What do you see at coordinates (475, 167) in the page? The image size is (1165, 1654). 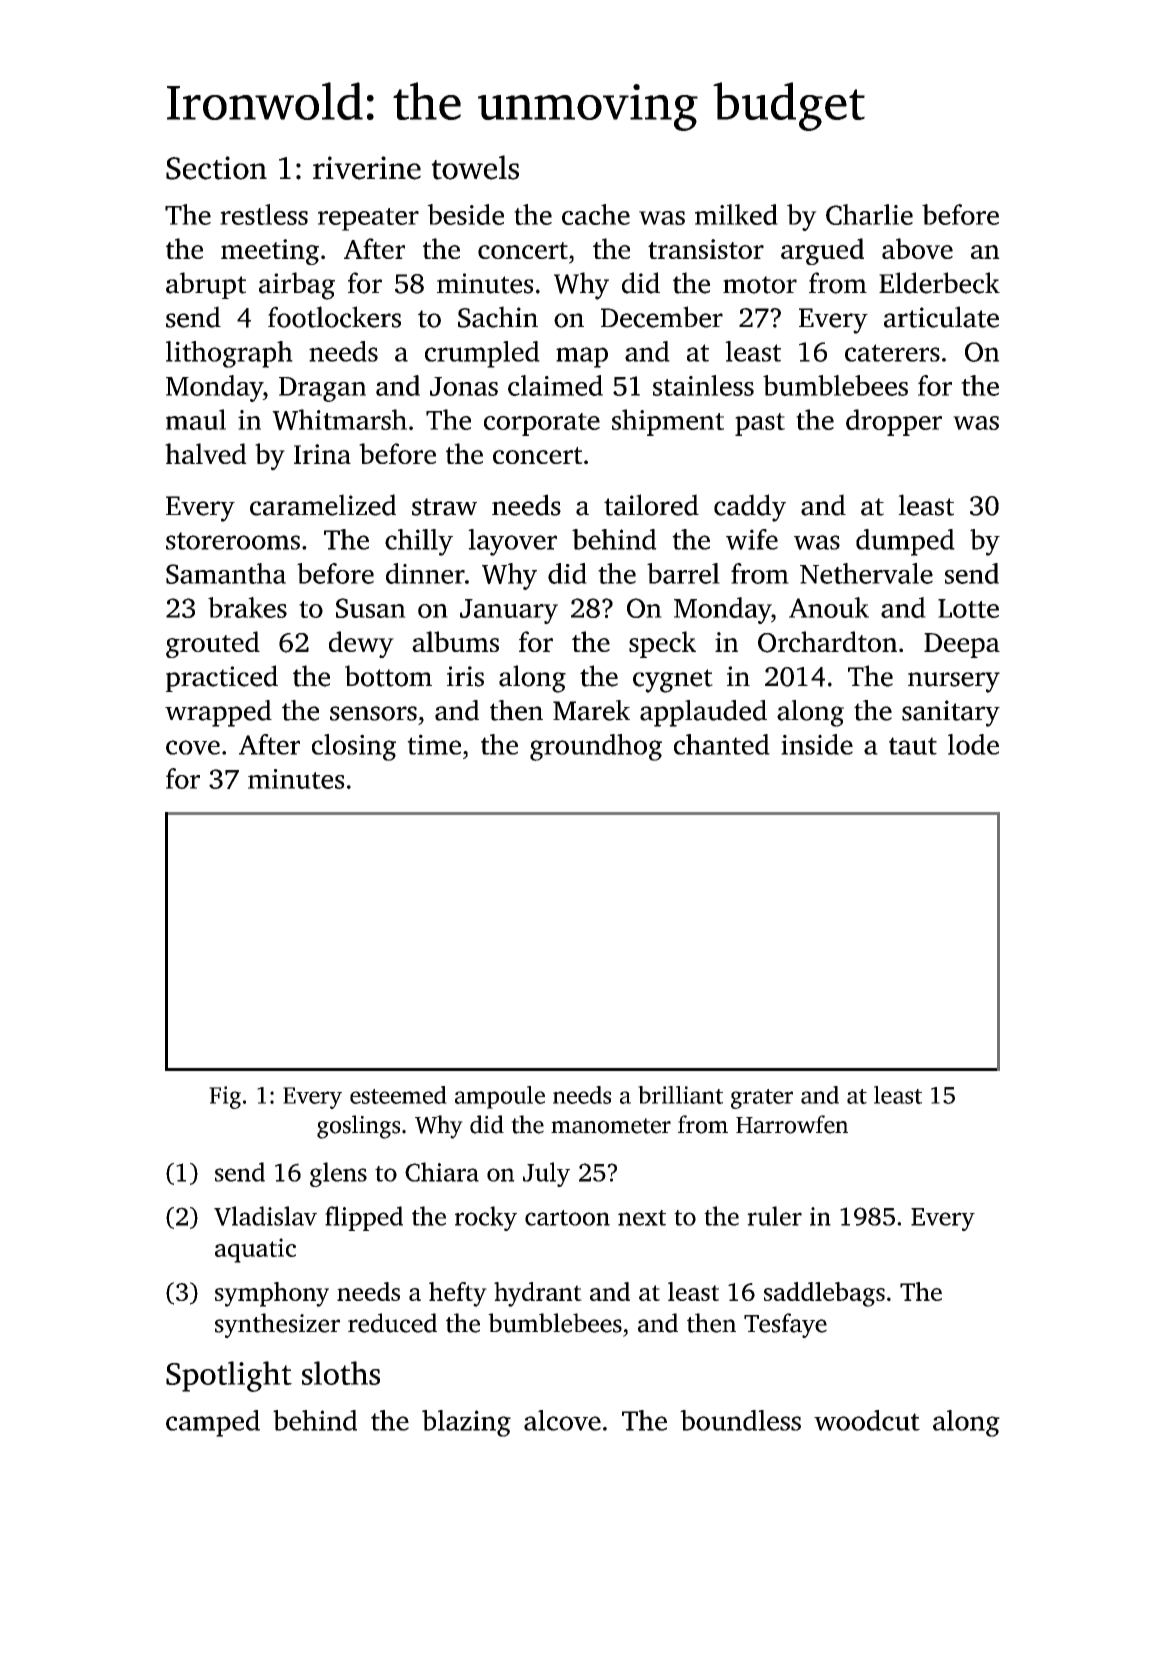 I see `towels` at bounding box center [475, 167].
